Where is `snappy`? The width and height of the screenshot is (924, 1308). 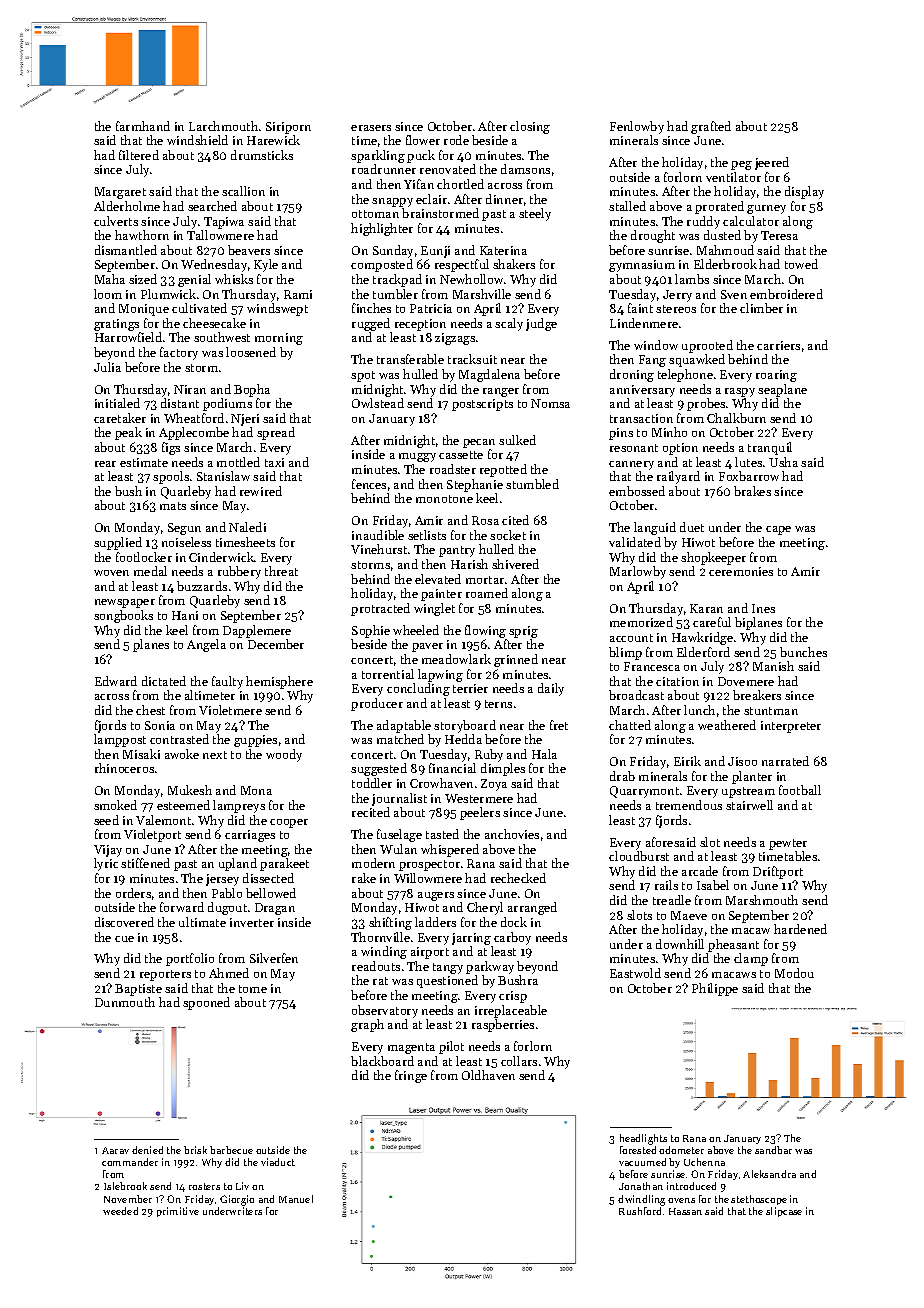
snappy is located at coordinates (392, 202).
